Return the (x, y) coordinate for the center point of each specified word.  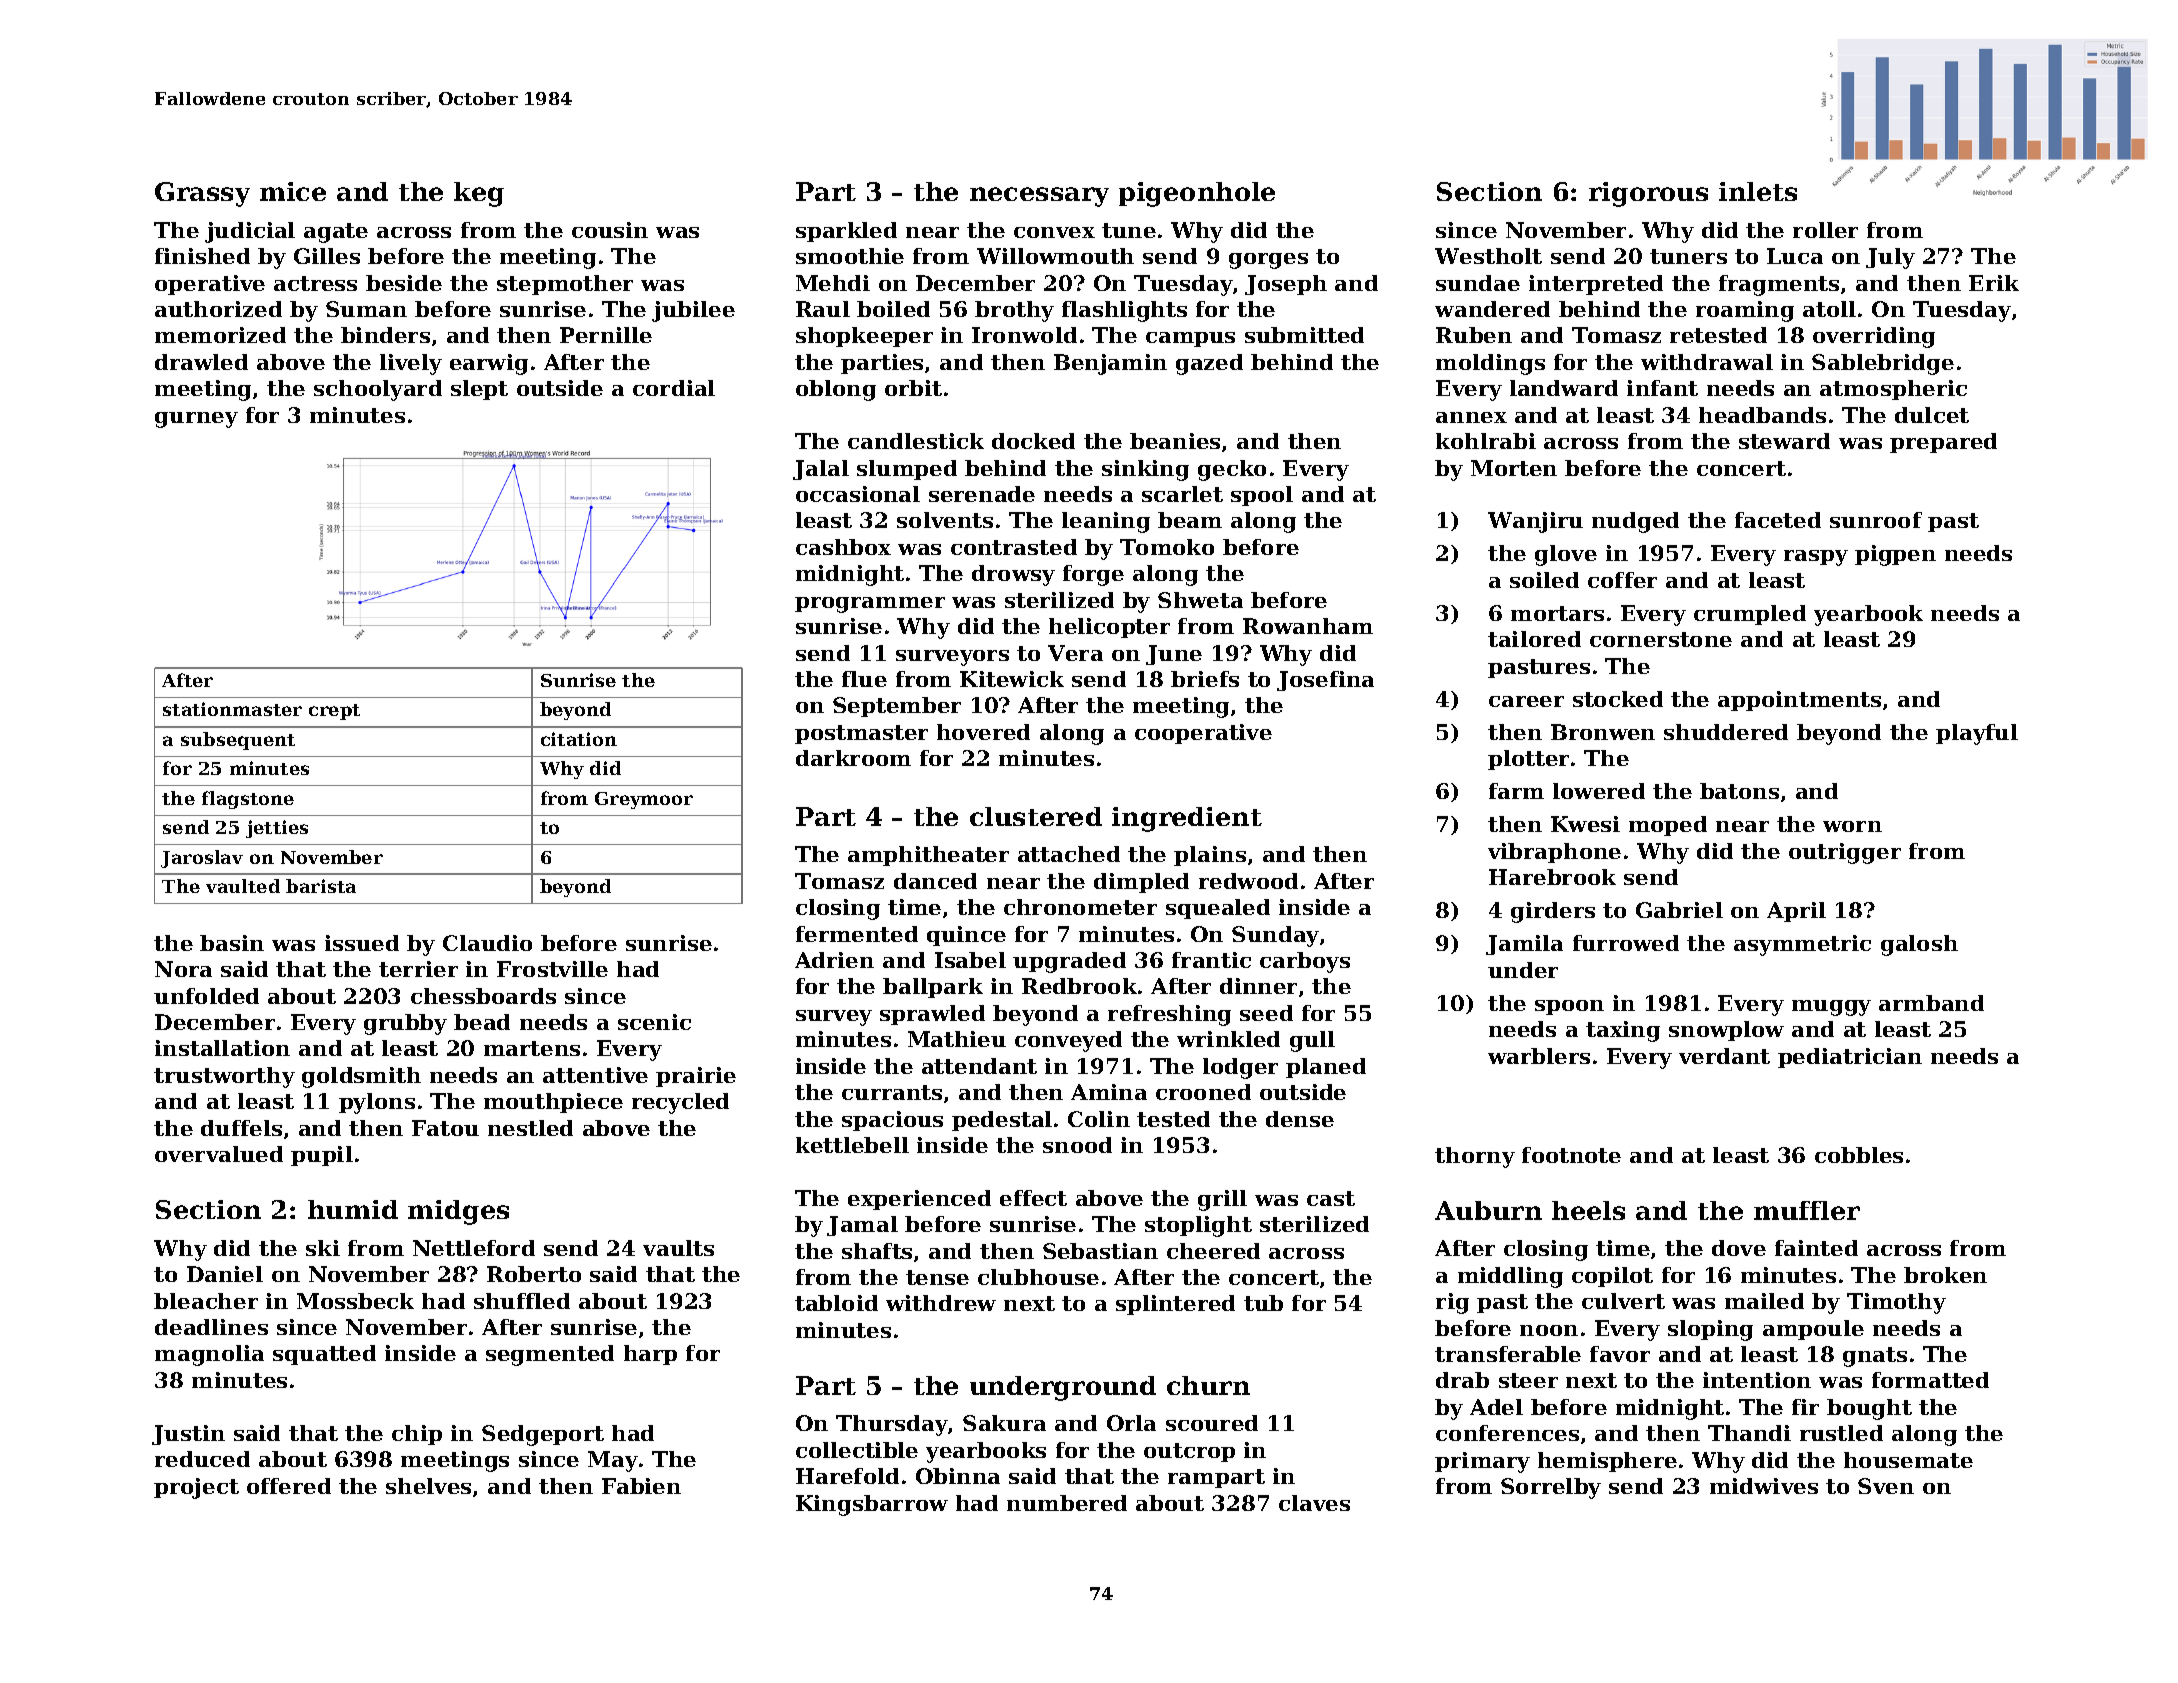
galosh (1919, 945)
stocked (1618, 699)
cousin (610, 230)
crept (334, 712)
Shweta (1200, 600)
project (196, 1488)
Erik (1994, 283)
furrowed (1626, 943)
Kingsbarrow (872, 1505)
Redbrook (1079, 986)
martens (532, 1048)
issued (362, 943)
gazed (1209, 364)
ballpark (933, 988)
